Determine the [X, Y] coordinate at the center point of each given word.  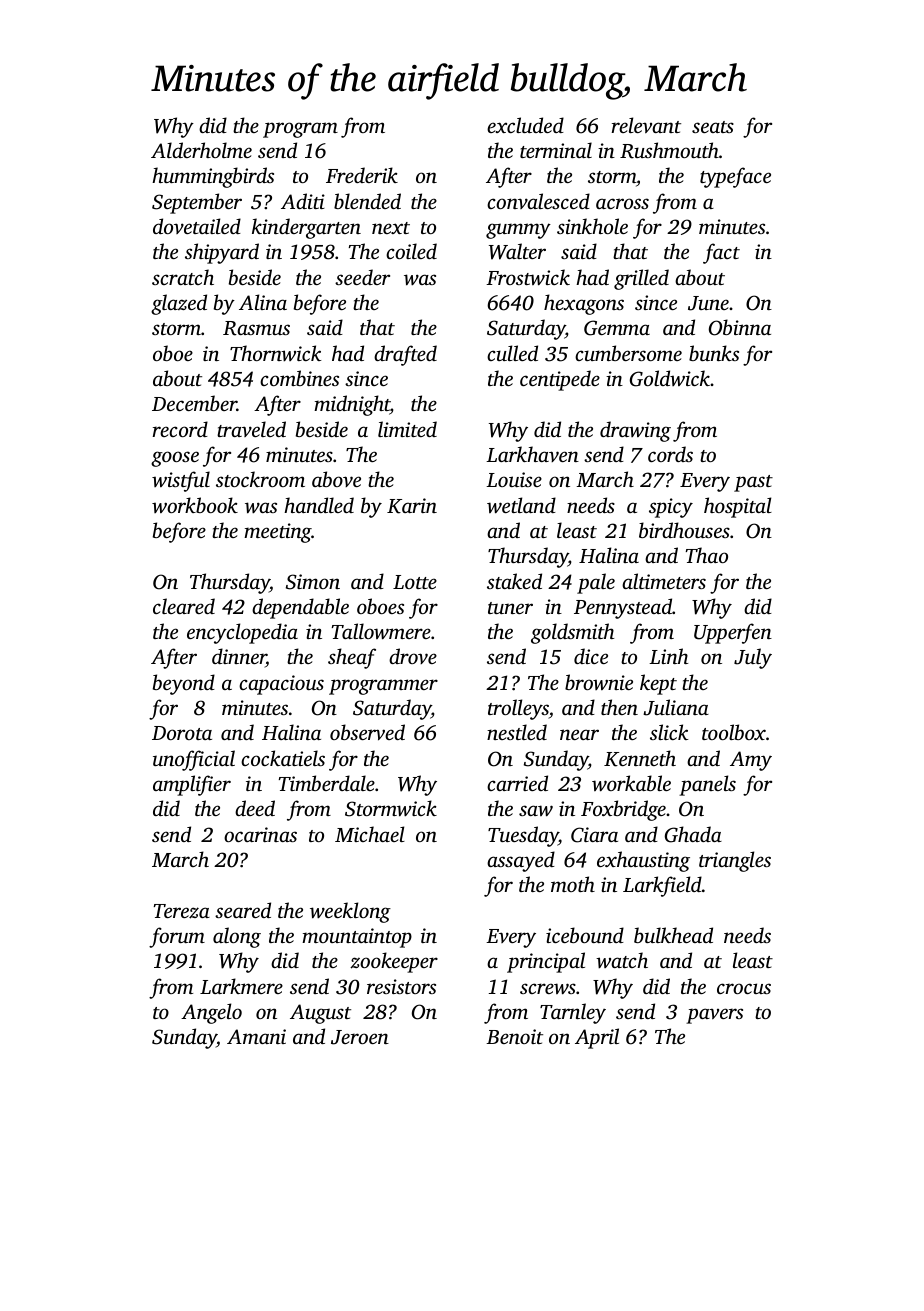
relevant [646, 125]
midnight [352, 405]
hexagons [584, 304]
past [753, 483]
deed [255, 808]
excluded [525, 125]
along [237, 937]
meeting [278, 533]
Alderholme [201, 150]
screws [548, 989]
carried [517, 783]
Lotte [415, 582]
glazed [179, 304]
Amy [751, 761]
